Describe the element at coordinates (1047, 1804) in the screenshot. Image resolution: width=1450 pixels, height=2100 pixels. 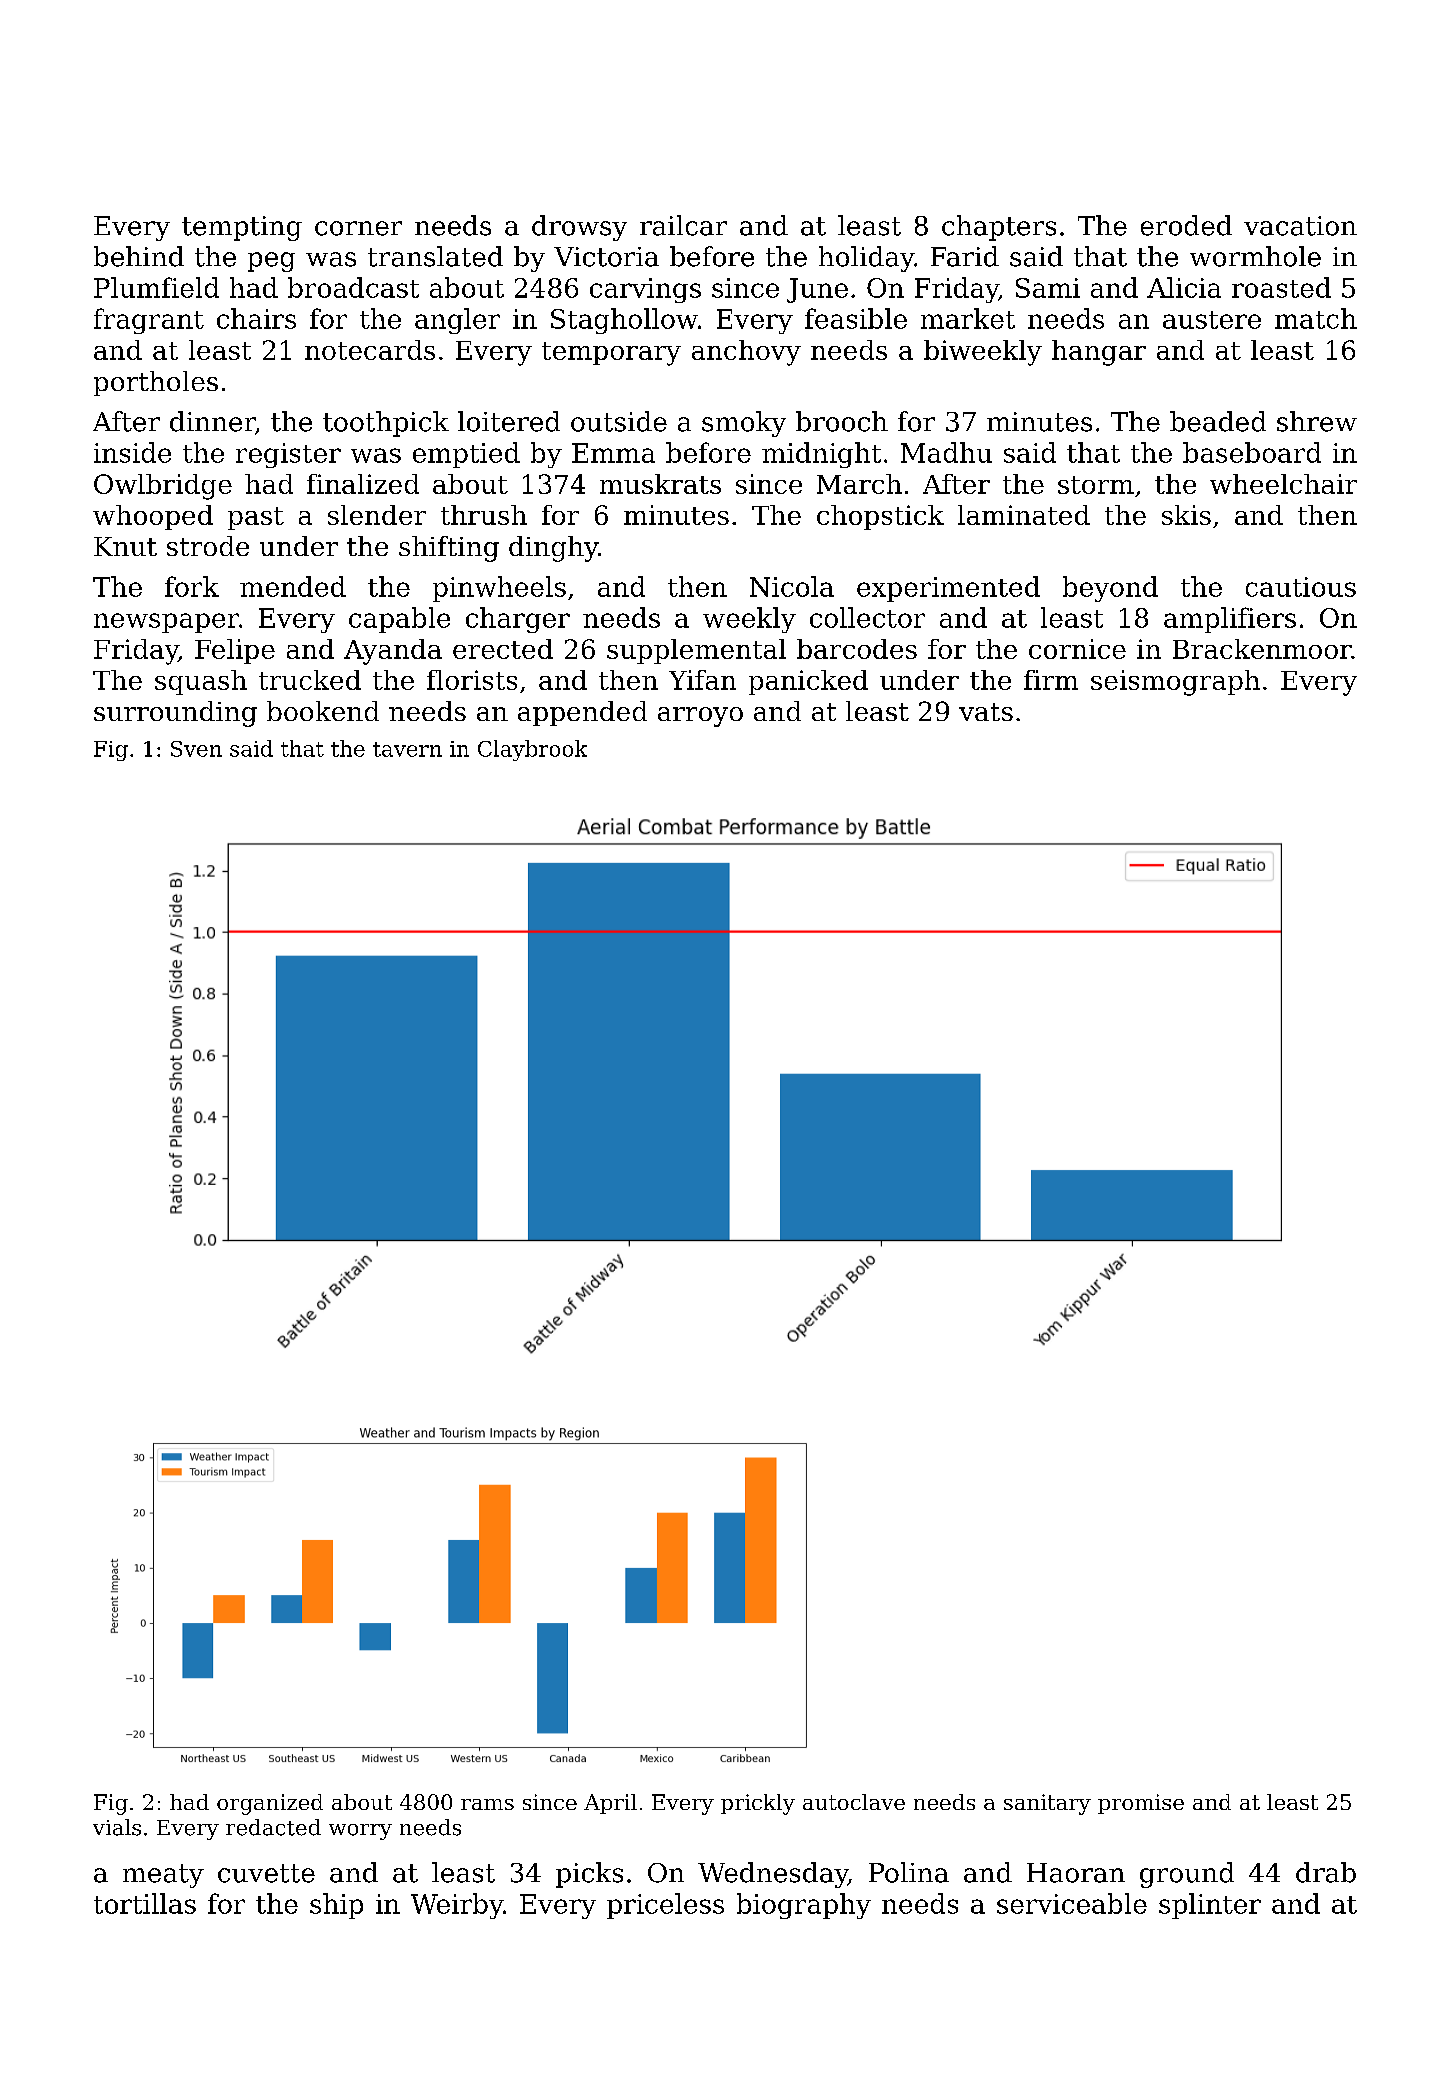
I see `sanitary` at that location.
